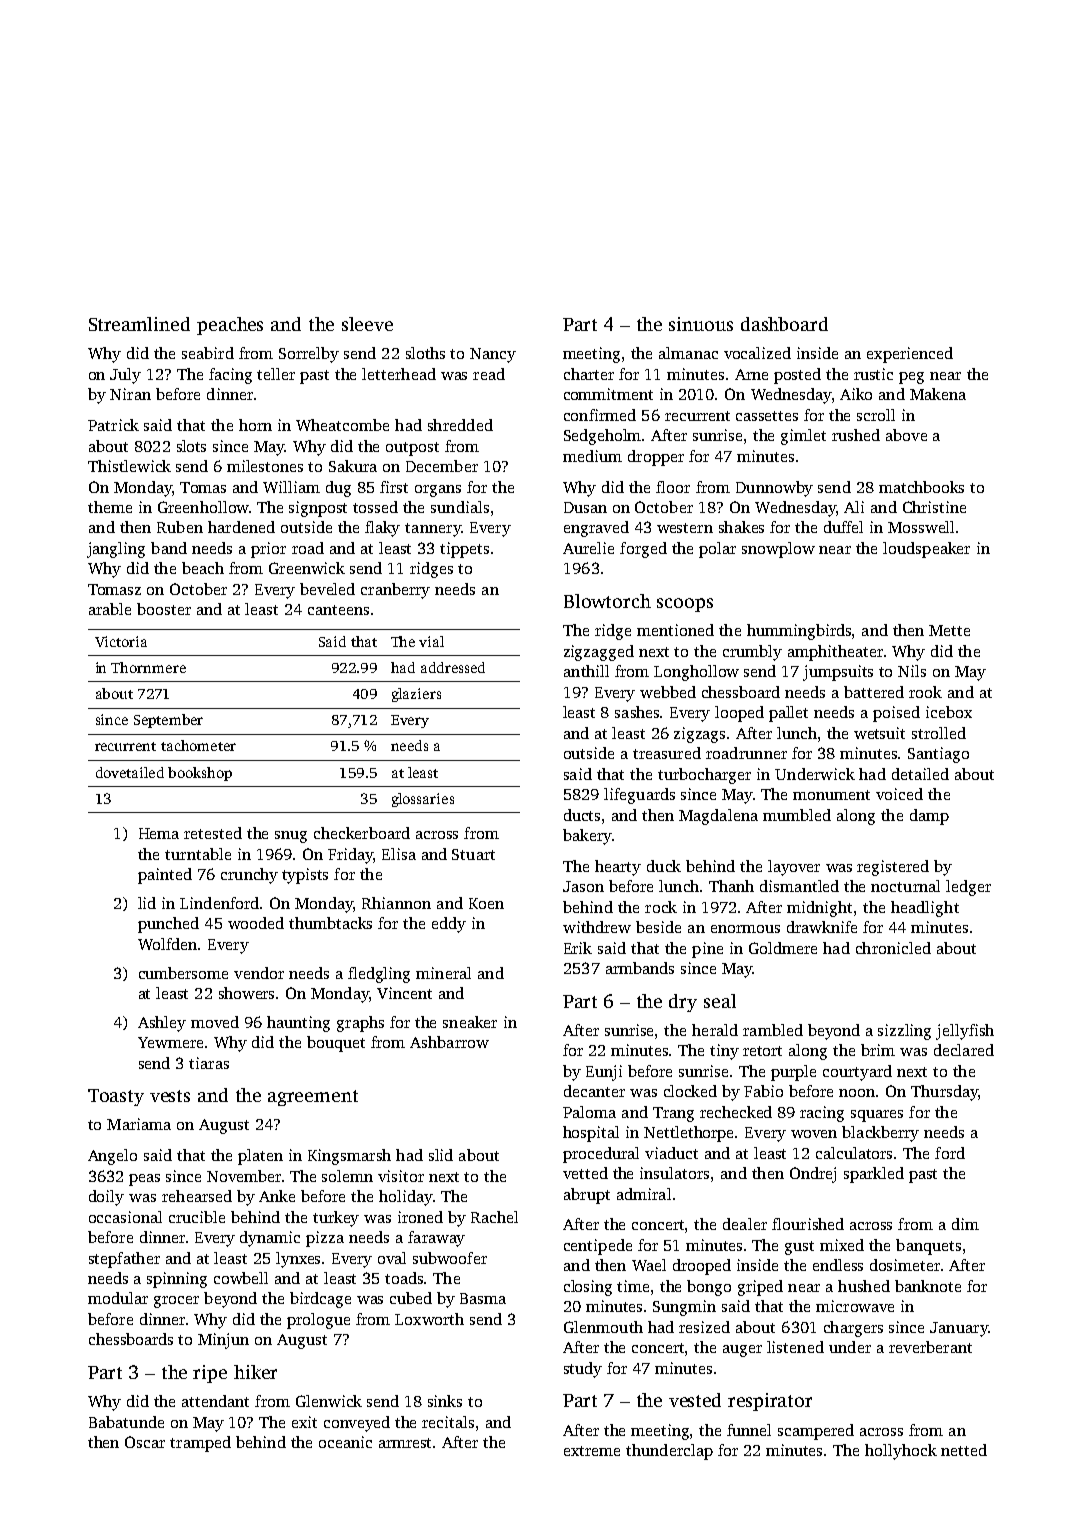  What do you see at coordinates (203, 507) in the image?
I see `Greenhollow` at bounding box center [203, 507].
